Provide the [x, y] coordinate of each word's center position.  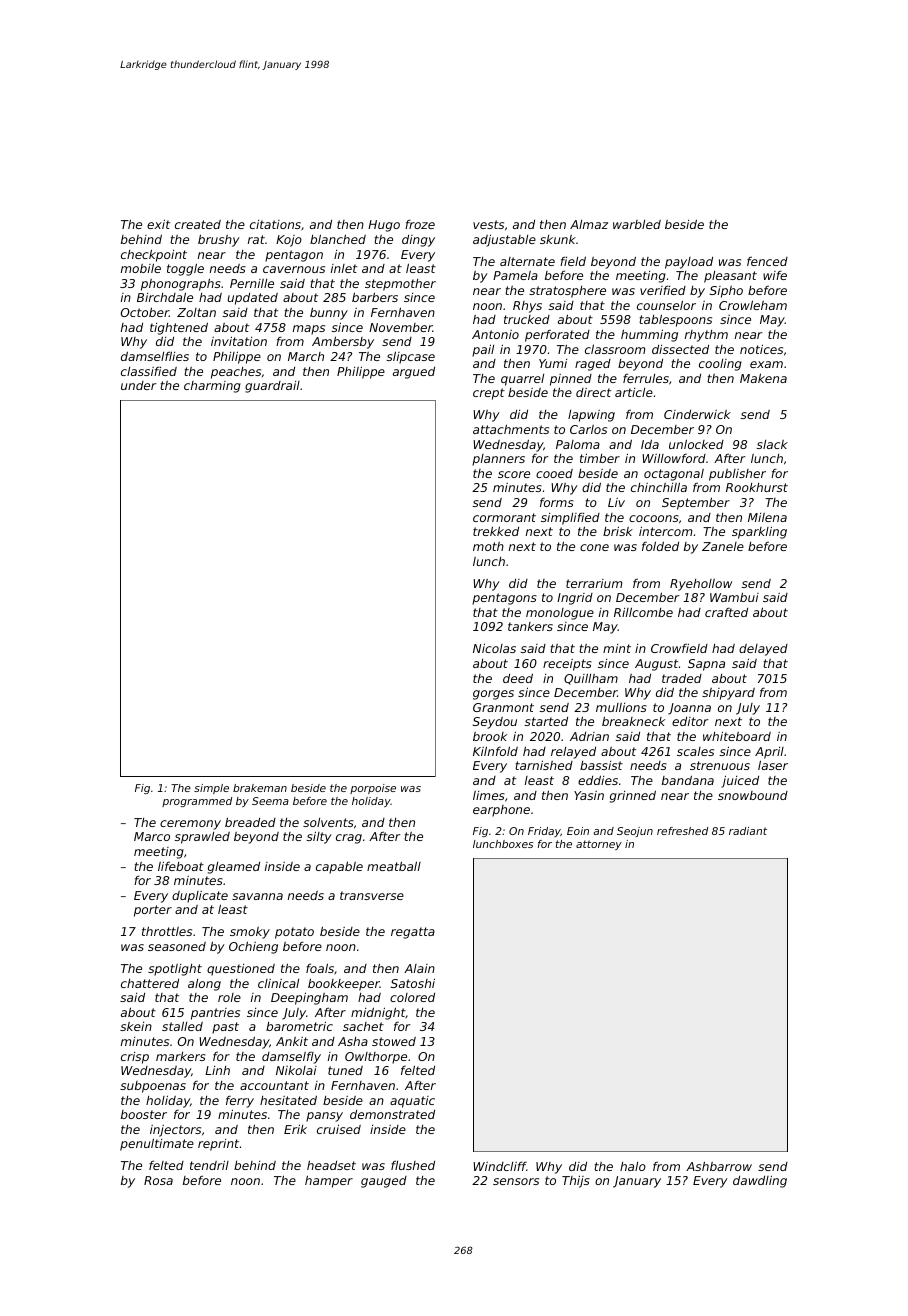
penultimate [157, 1144]
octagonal [674, 475]
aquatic [412, 1102]
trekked [496, 531]
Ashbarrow [719, 1166]
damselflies [155, 356]
